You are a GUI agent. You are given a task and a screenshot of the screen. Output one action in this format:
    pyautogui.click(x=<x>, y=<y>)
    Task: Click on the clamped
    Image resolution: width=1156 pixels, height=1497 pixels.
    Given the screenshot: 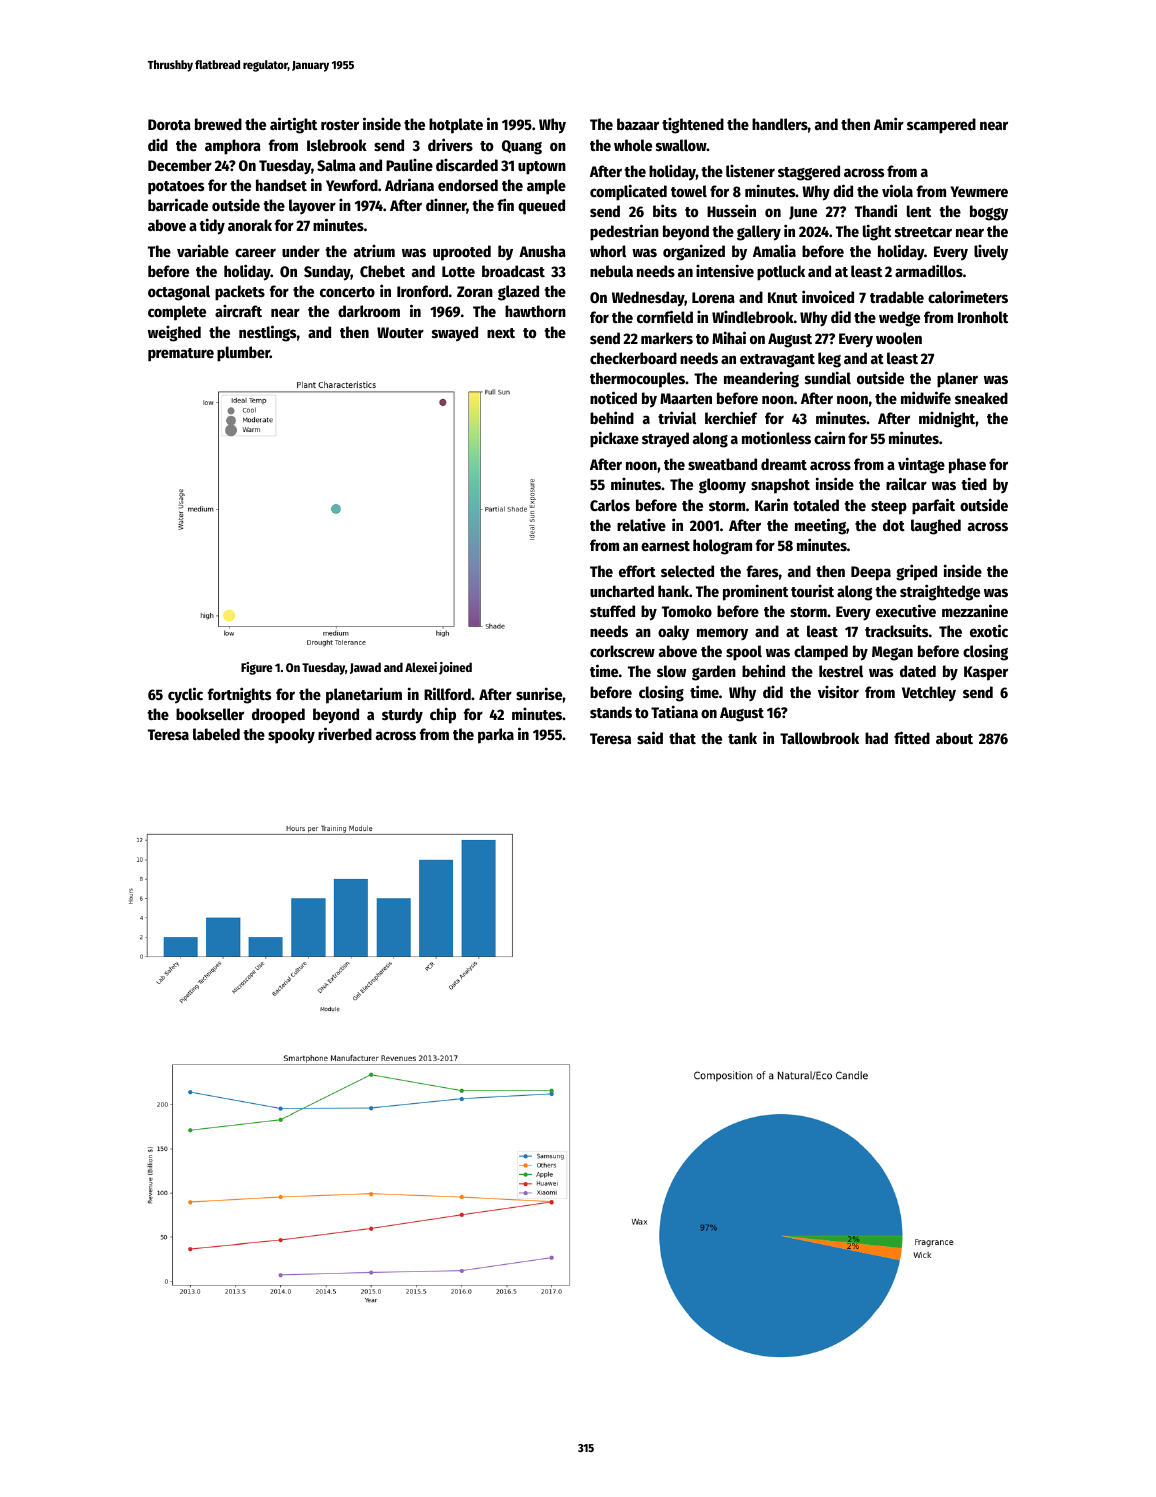 What is the action you would take?
    pyautogui.click(x=821, y=653)
